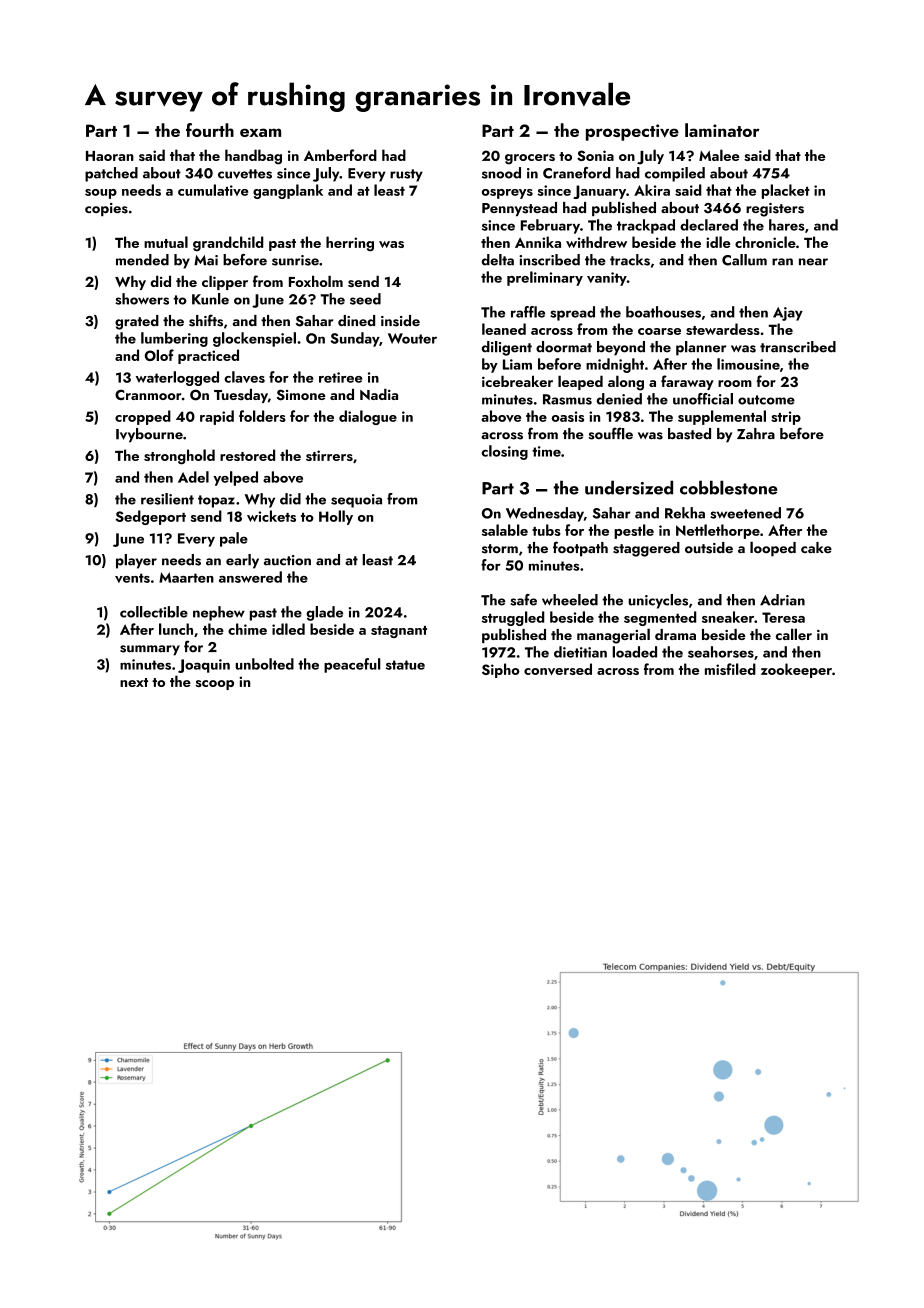 This screenshot has width=924, height=1308. Describe the element at coordinates (630, 260) in the screenshot. I see `tracks` at that location.
